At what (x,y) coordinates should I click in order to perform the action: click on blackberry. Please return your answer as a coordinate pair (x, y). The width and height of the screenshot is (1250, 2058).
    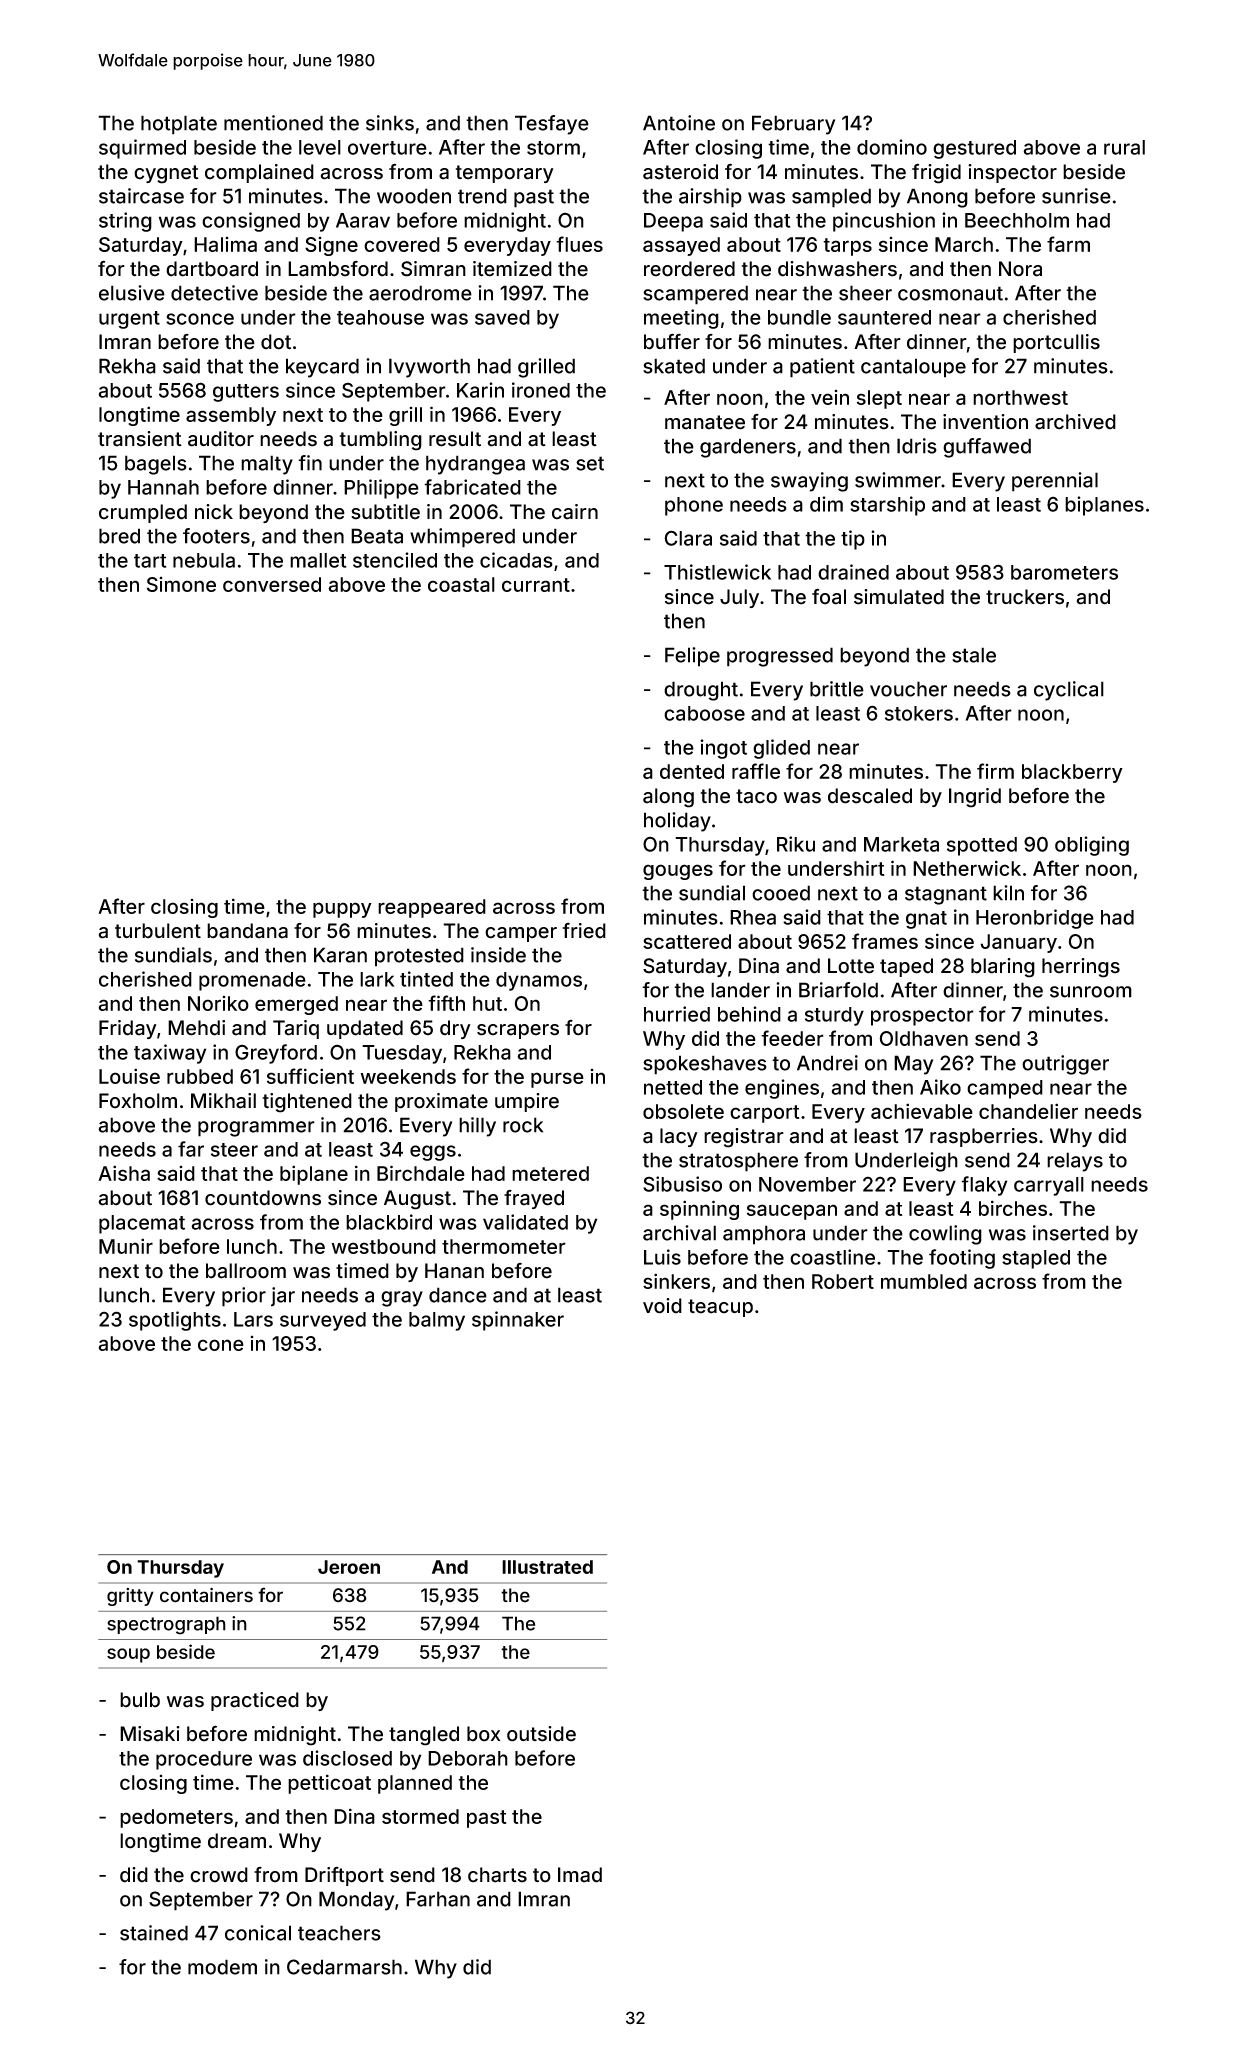
    Looking at the image, I should click on (1072, 773).
